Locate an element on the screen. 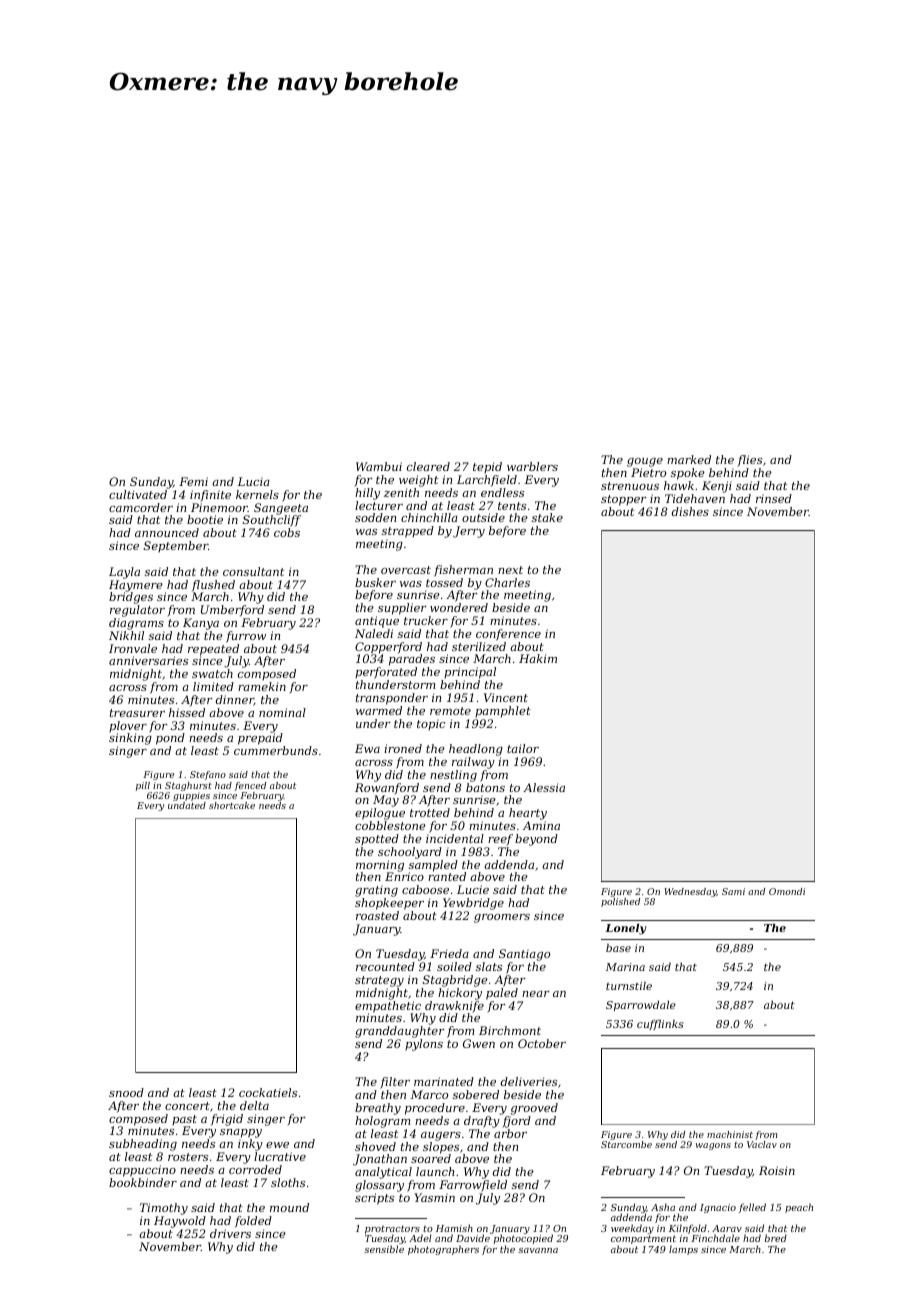 This screenshot has height=1308, width=924. flies is located at coordinates (749, 461).
